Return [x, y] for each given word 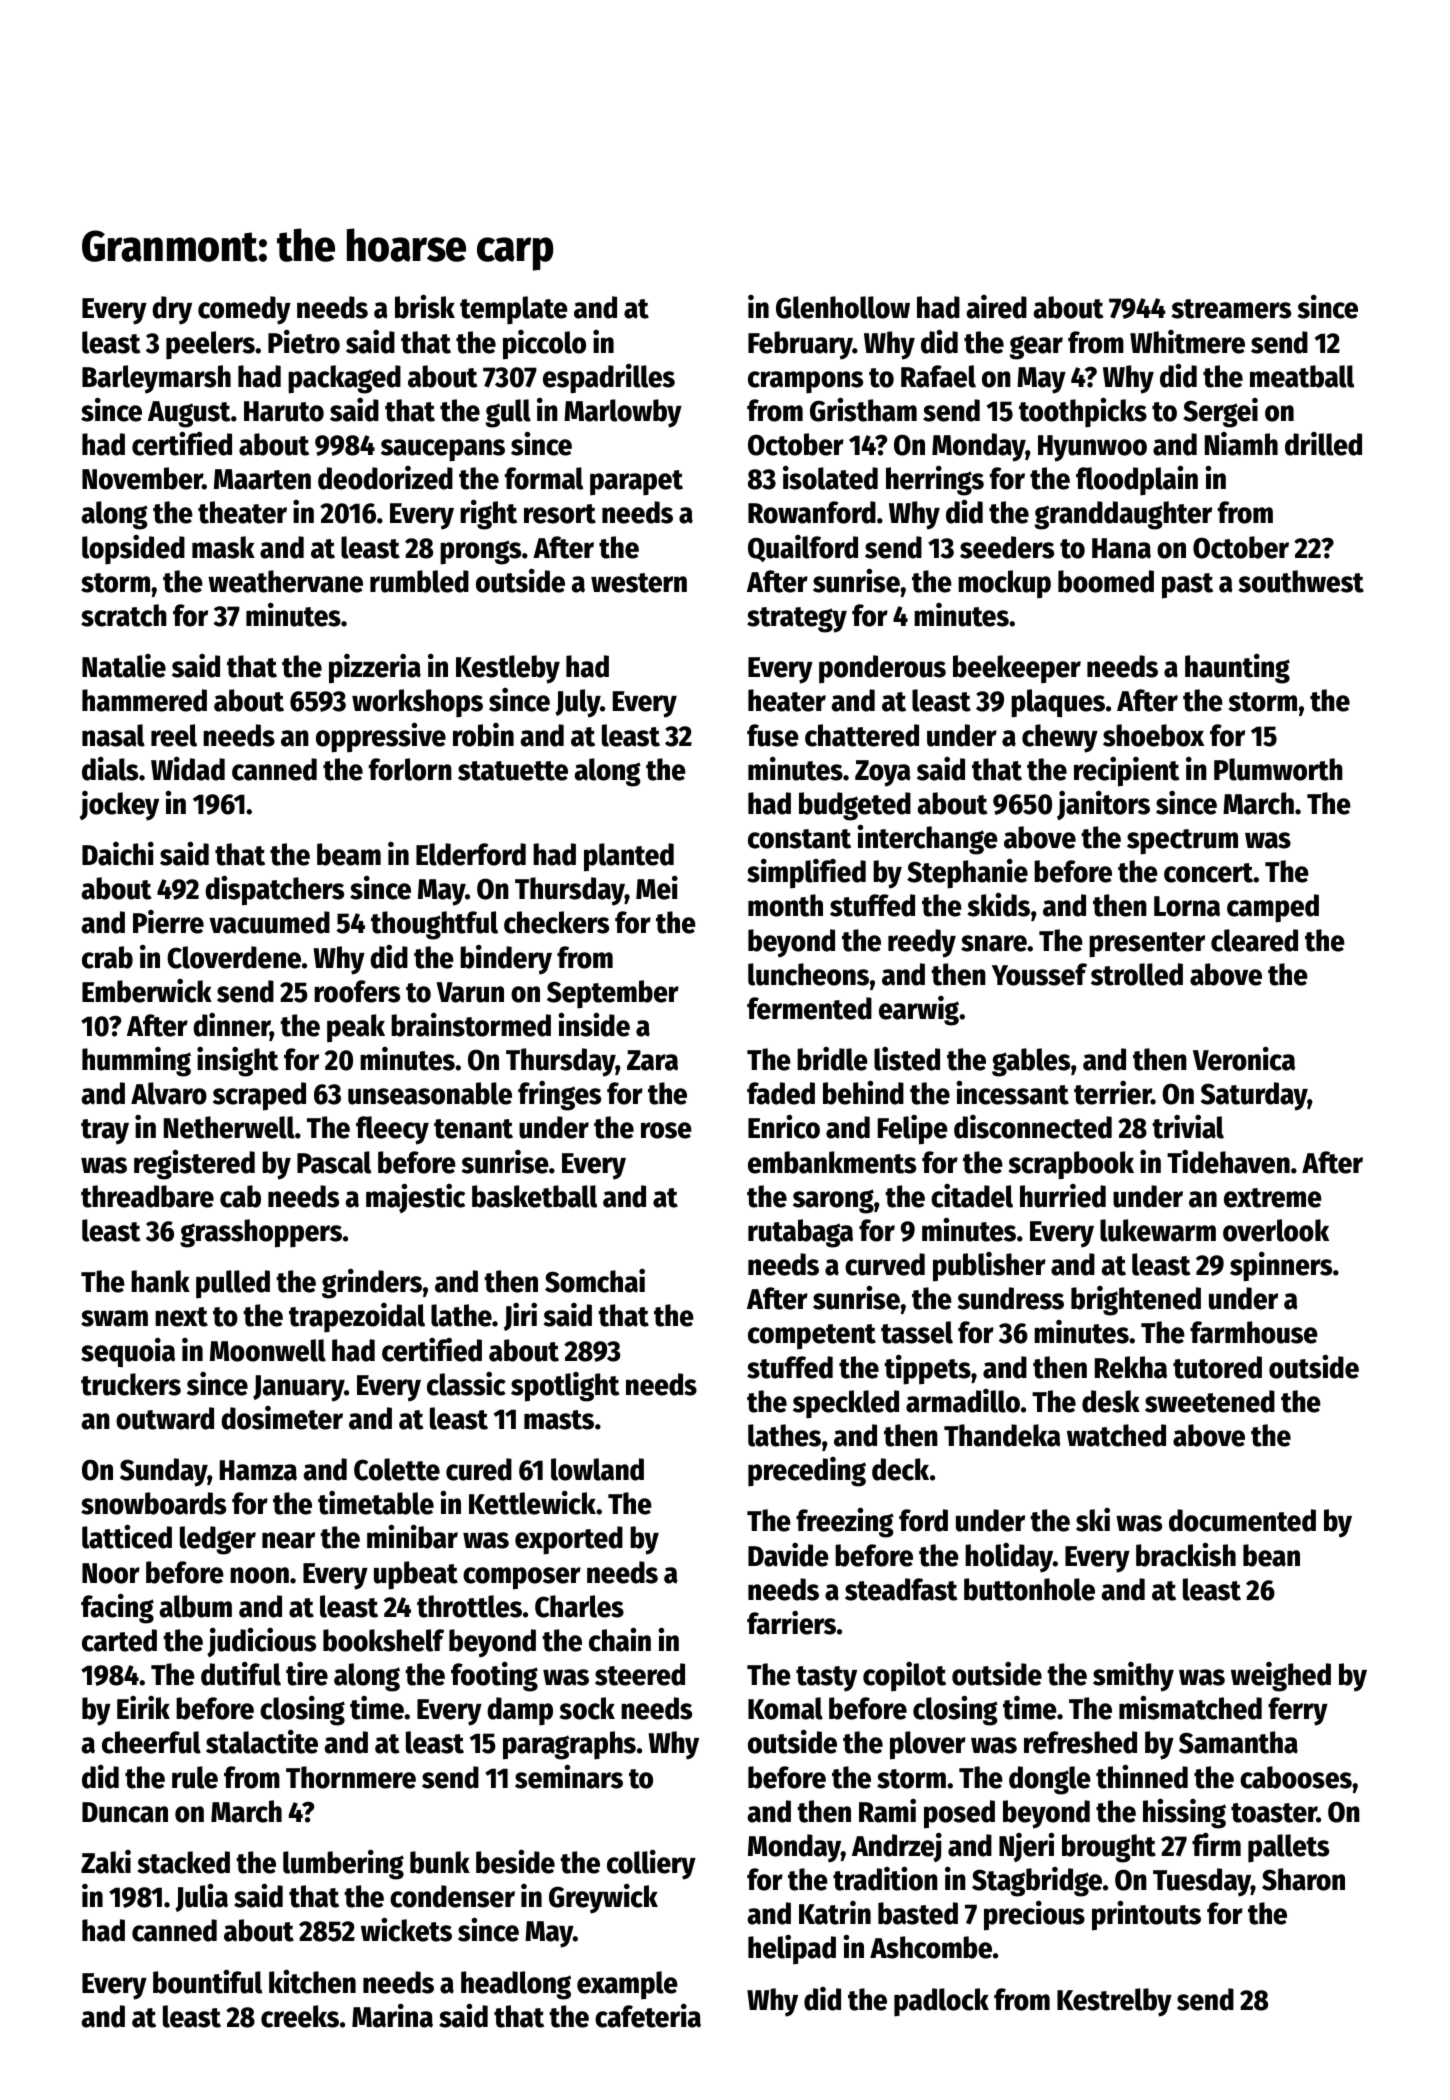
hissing [1184, 1813]
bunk [440, 1862]
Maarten [262, 479]
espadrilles [609, 379]
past [1187, 586]
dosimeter [282, 1418]
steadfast [901, 1589]
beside [515, 1861]
